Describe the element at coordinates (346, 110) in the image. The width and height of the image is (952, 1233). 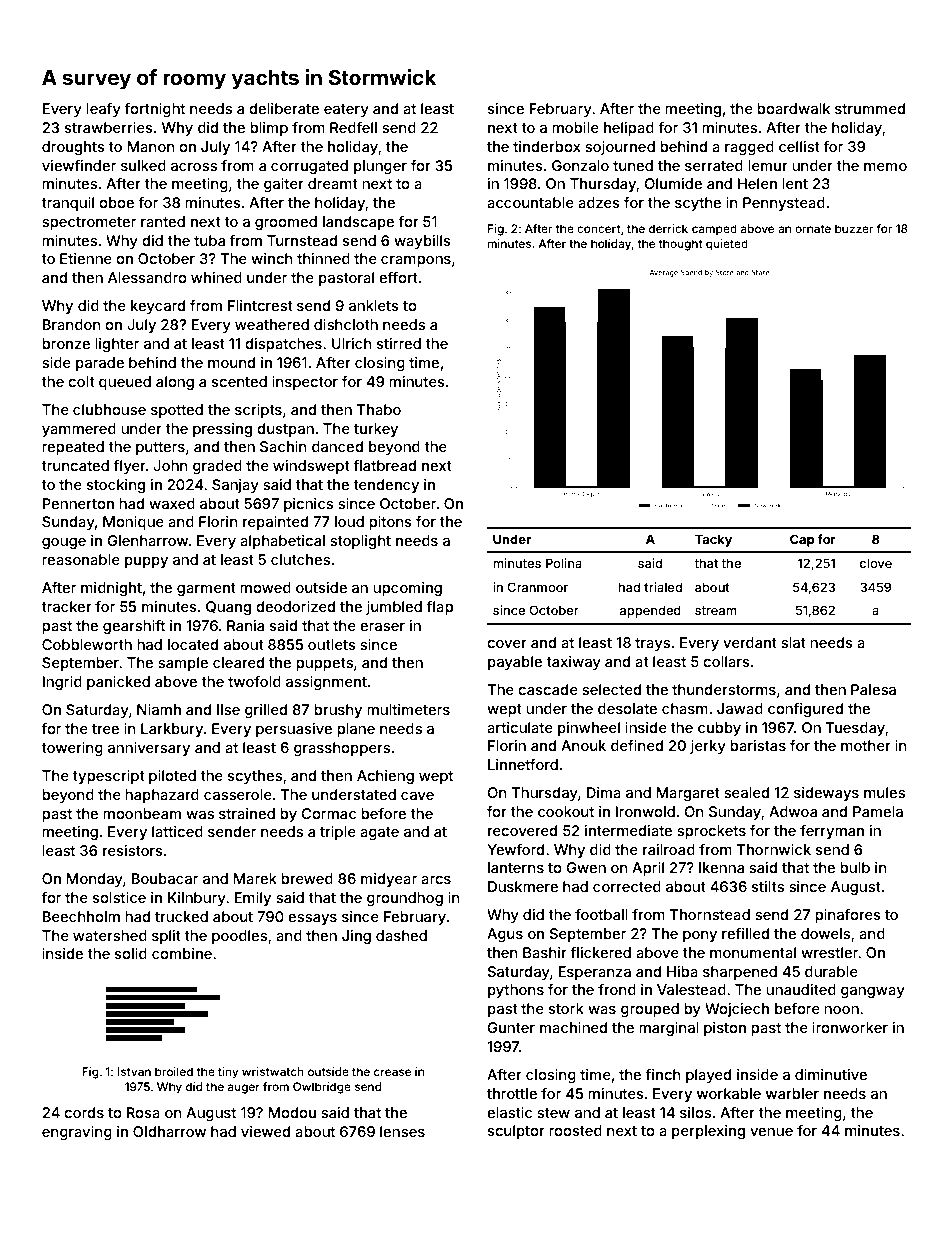
I see `eatery` at that location.
